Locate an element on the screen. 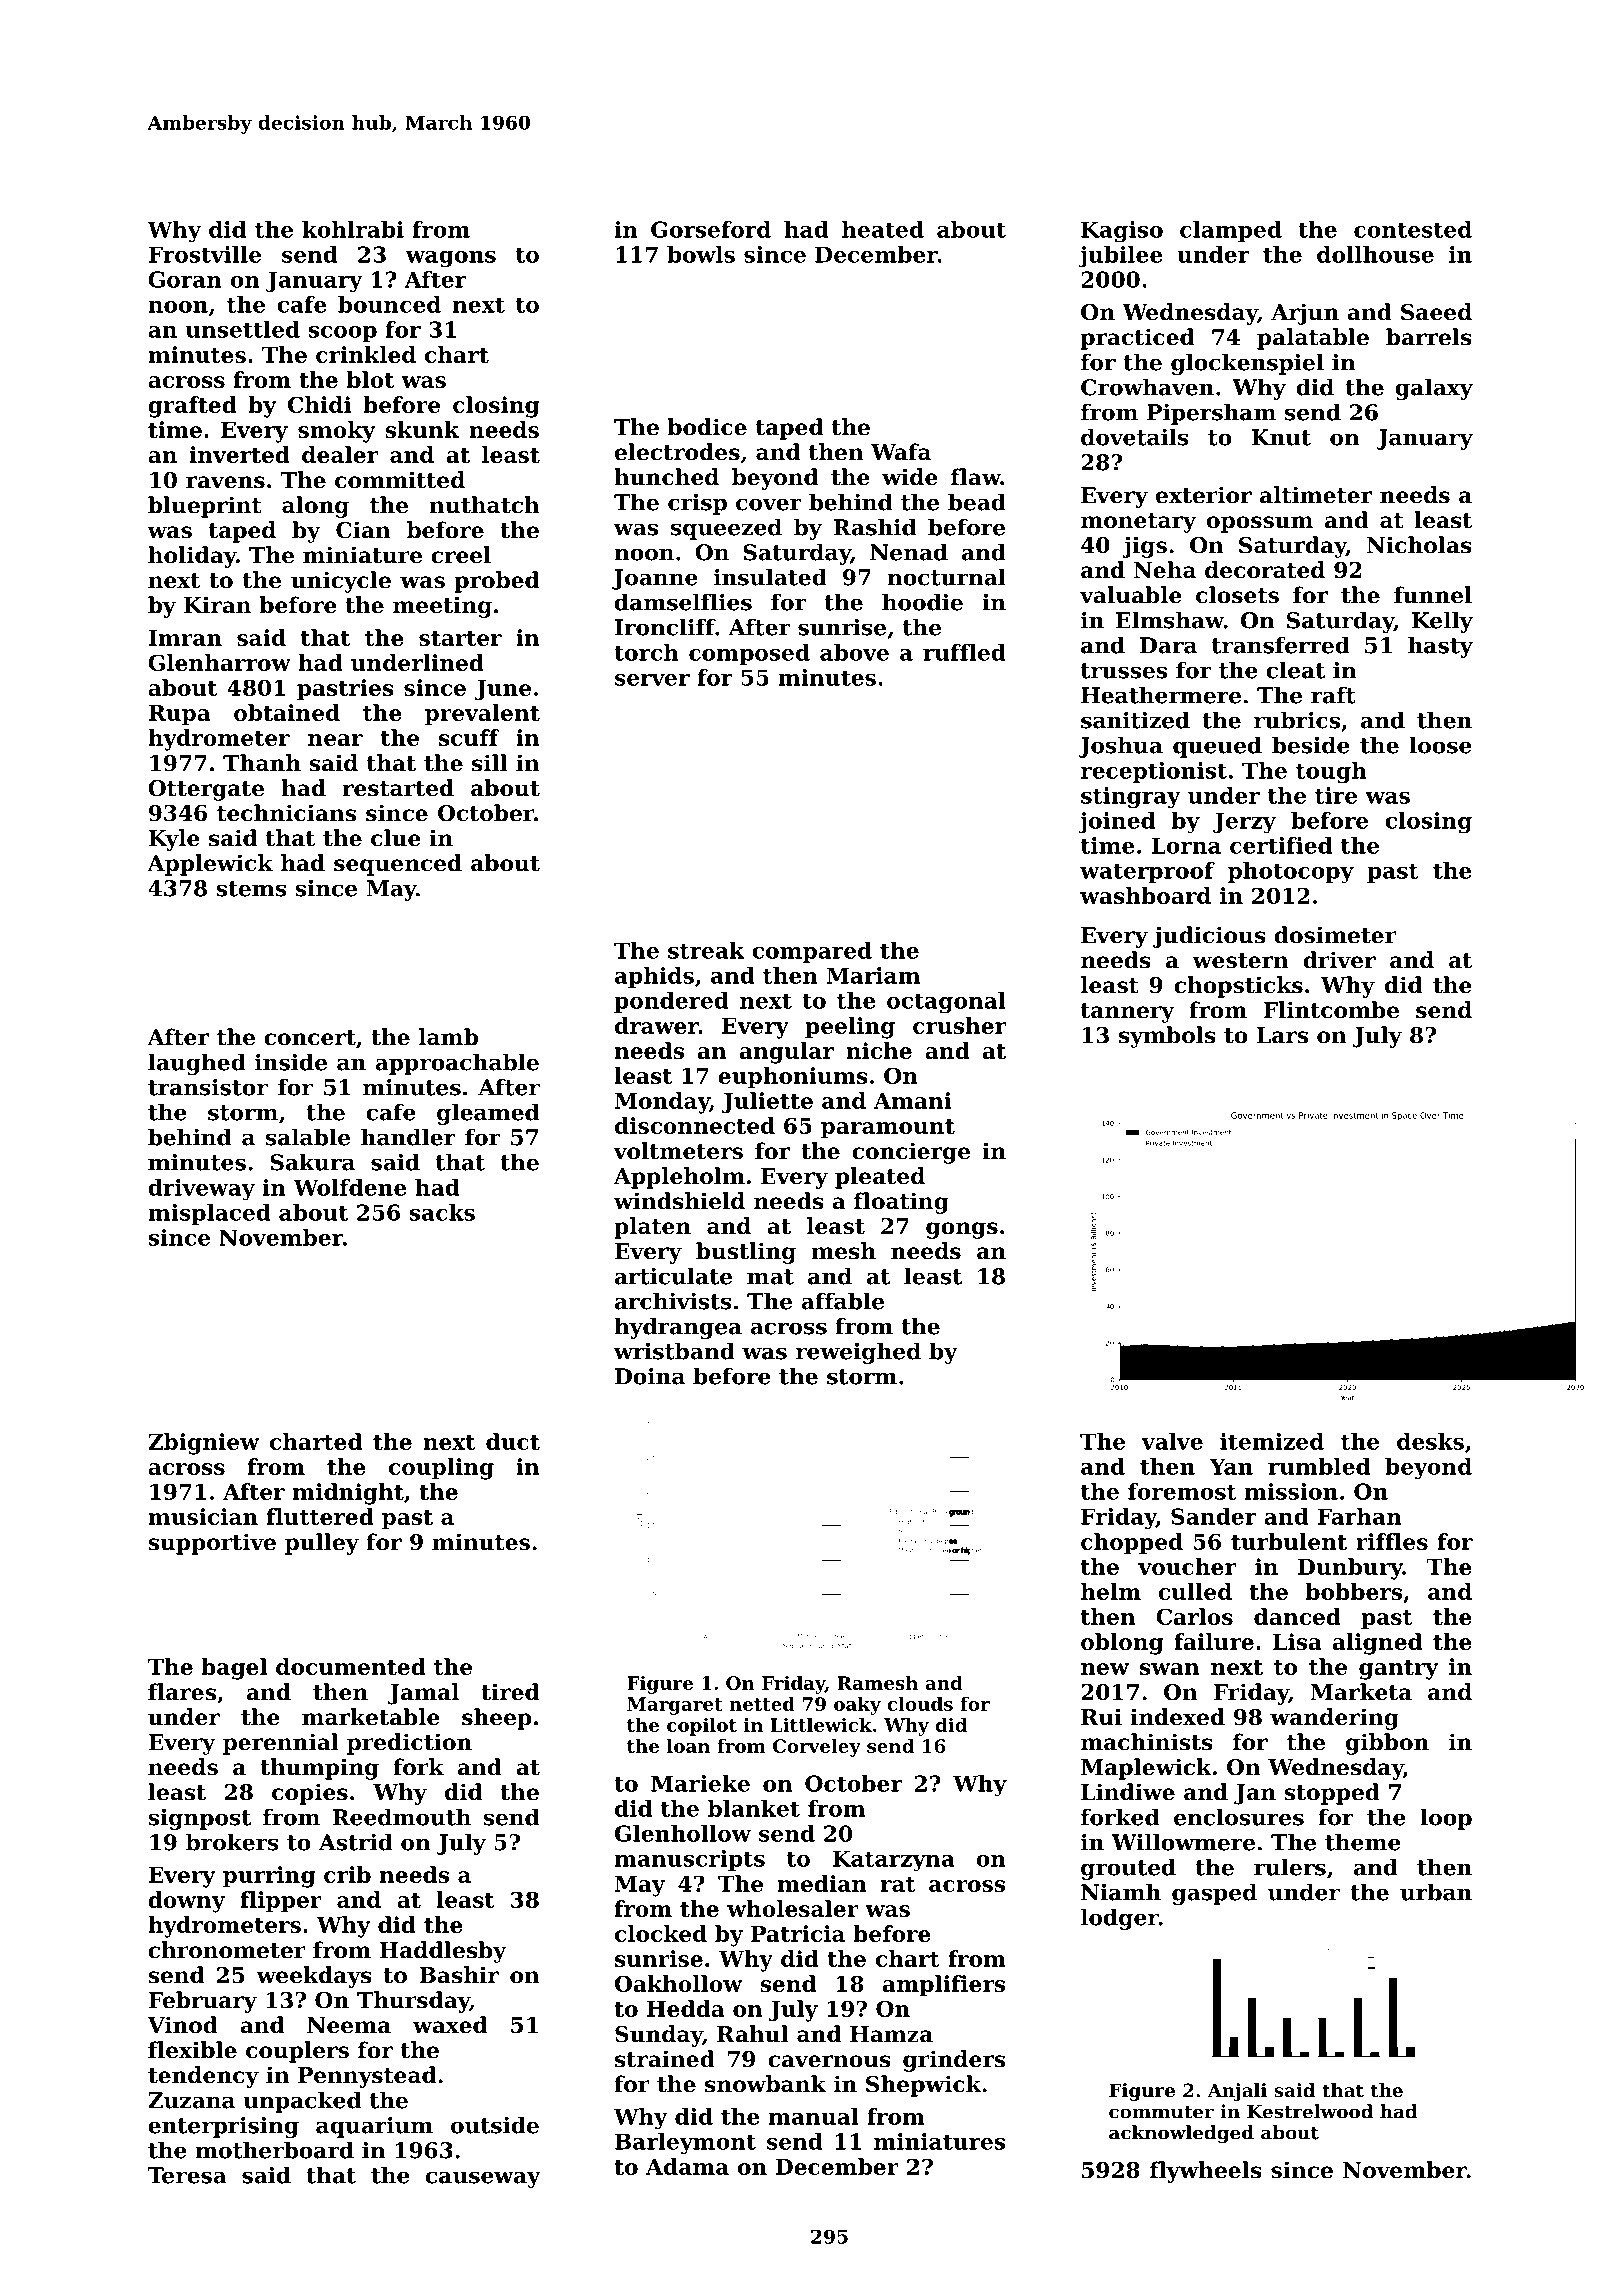  duct is located at coordinates (513, 1441).
